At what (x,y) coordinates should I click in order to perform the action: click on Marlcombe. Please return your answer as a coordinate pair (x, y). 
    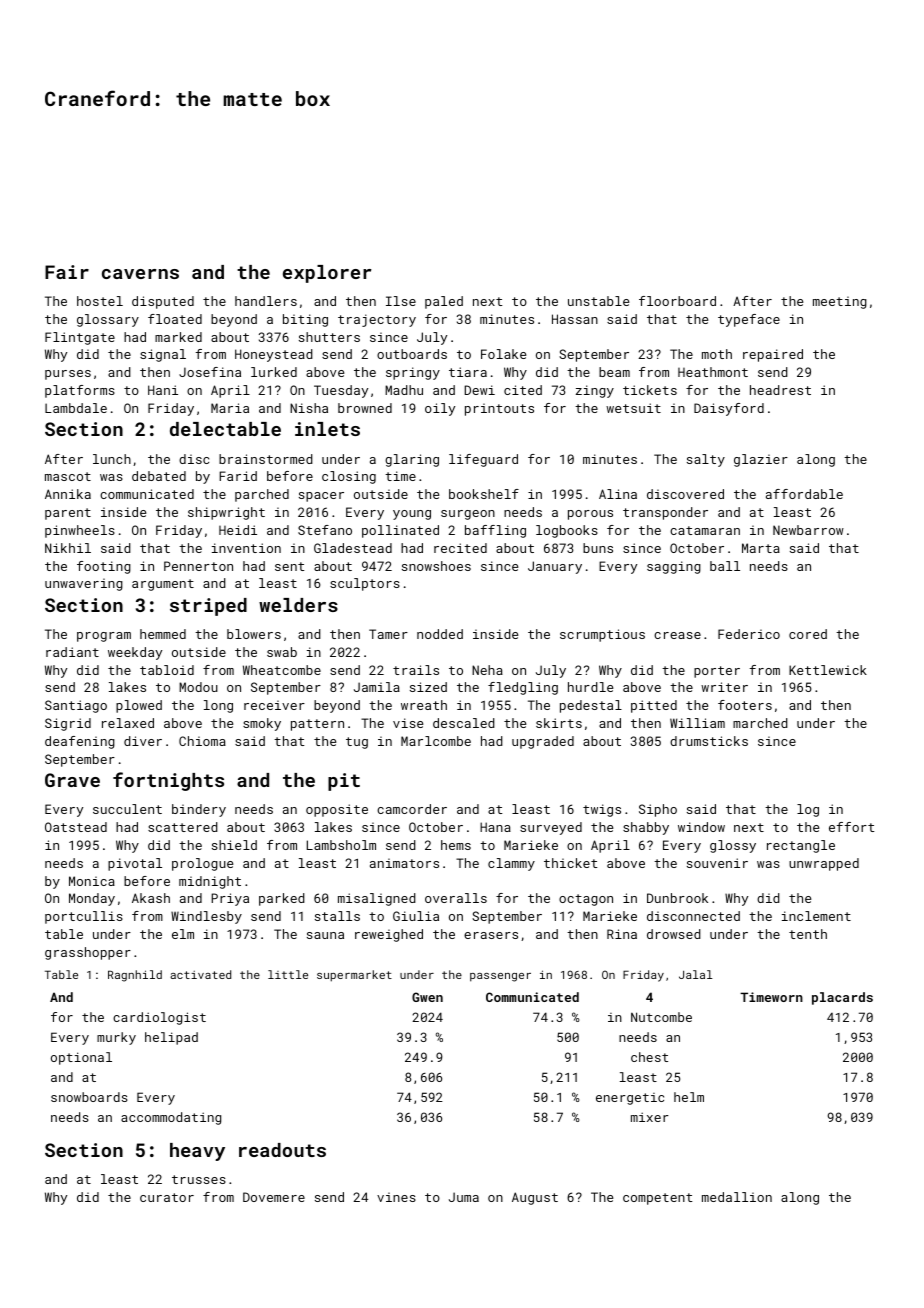
    Looking at the image, I should click on (436, 741).
